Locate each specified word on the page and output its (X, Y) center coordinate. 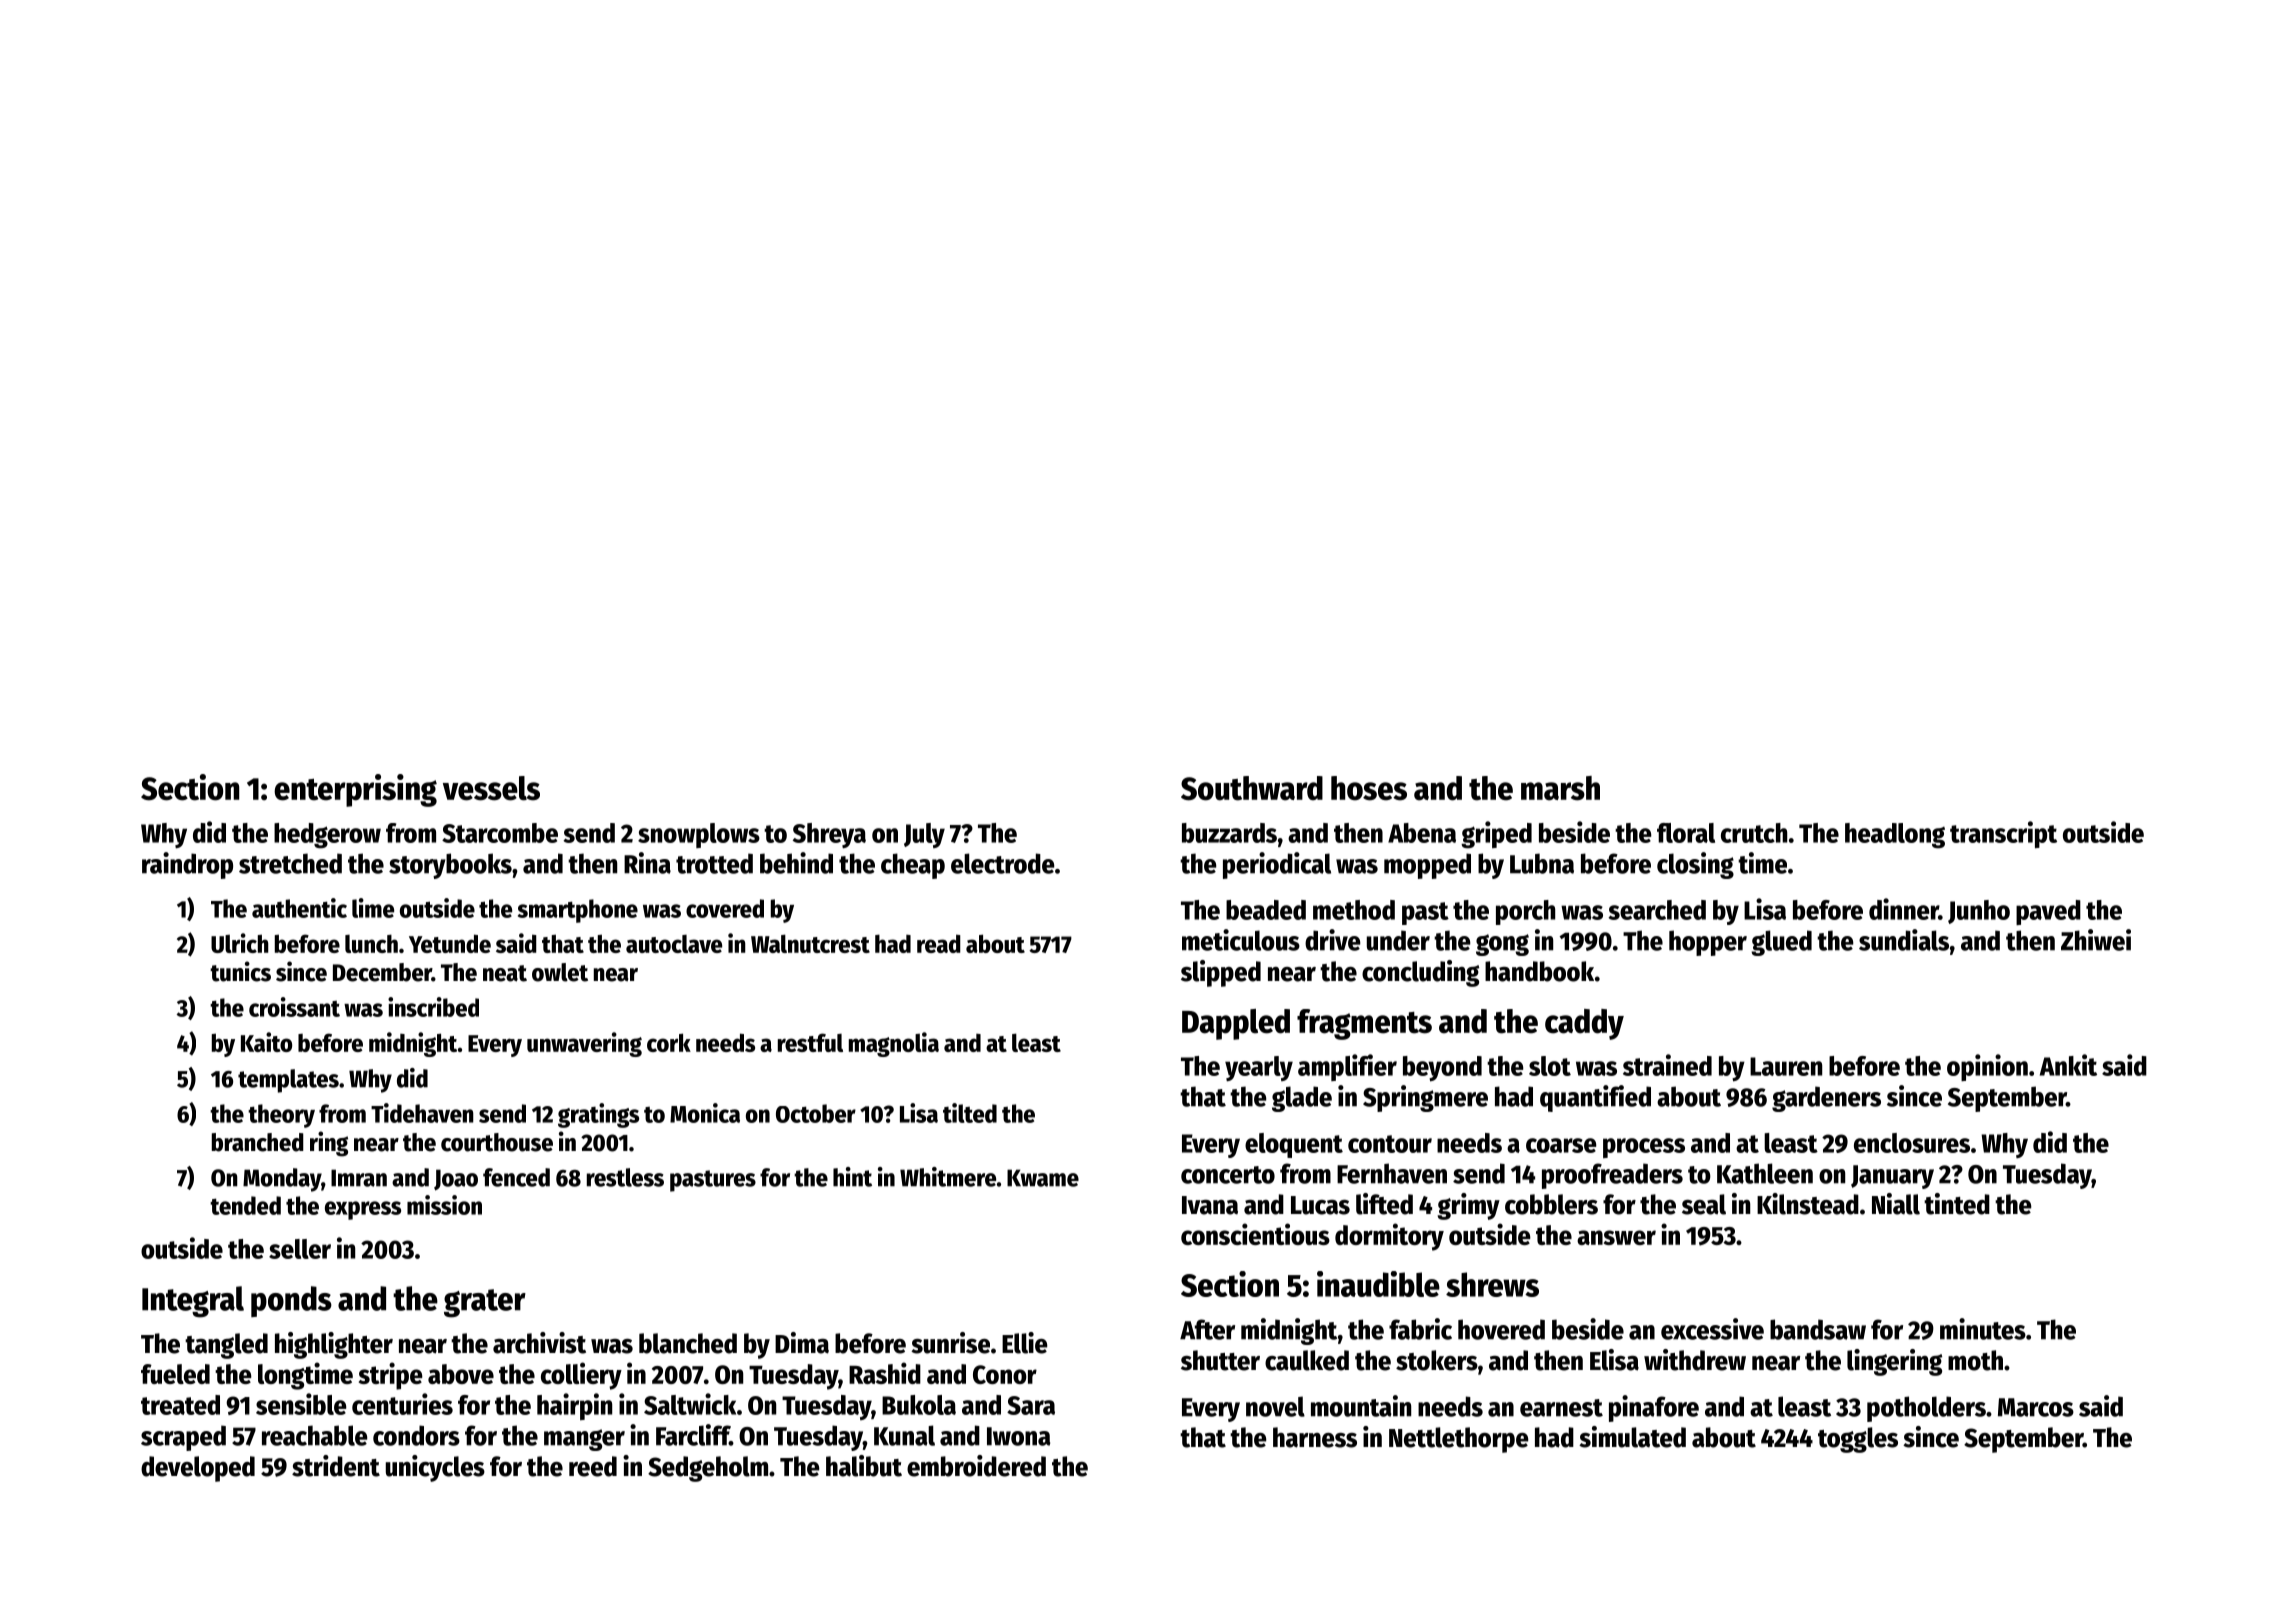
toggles (1858, 1440)
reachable (315, 1435)
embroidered (976, 1466)
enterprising (355, 790)
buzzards (1229, 833)
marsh (1560, 788)
